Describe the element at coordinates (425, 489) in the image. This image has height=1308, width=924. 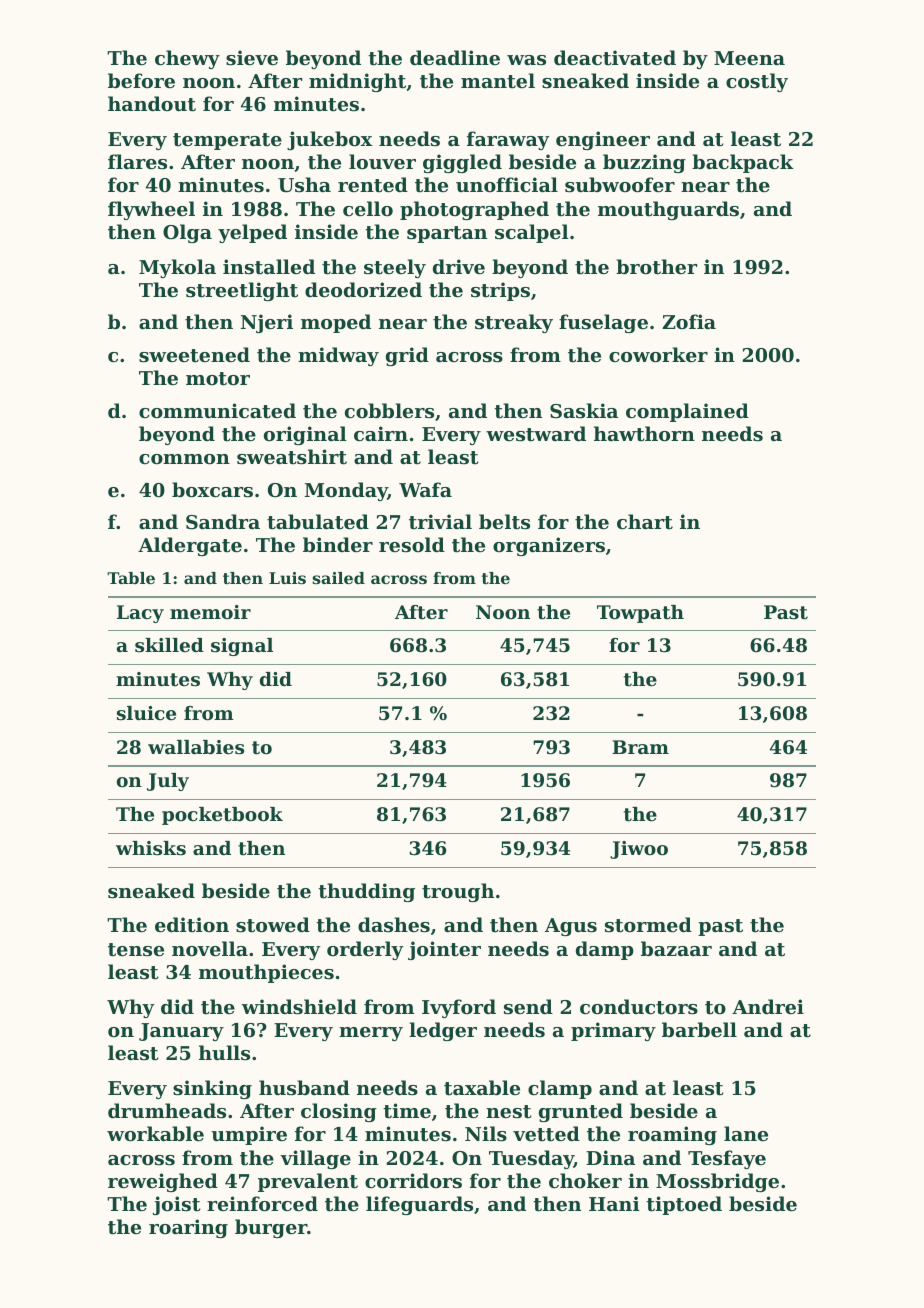
I see `Wafa` at that location.
